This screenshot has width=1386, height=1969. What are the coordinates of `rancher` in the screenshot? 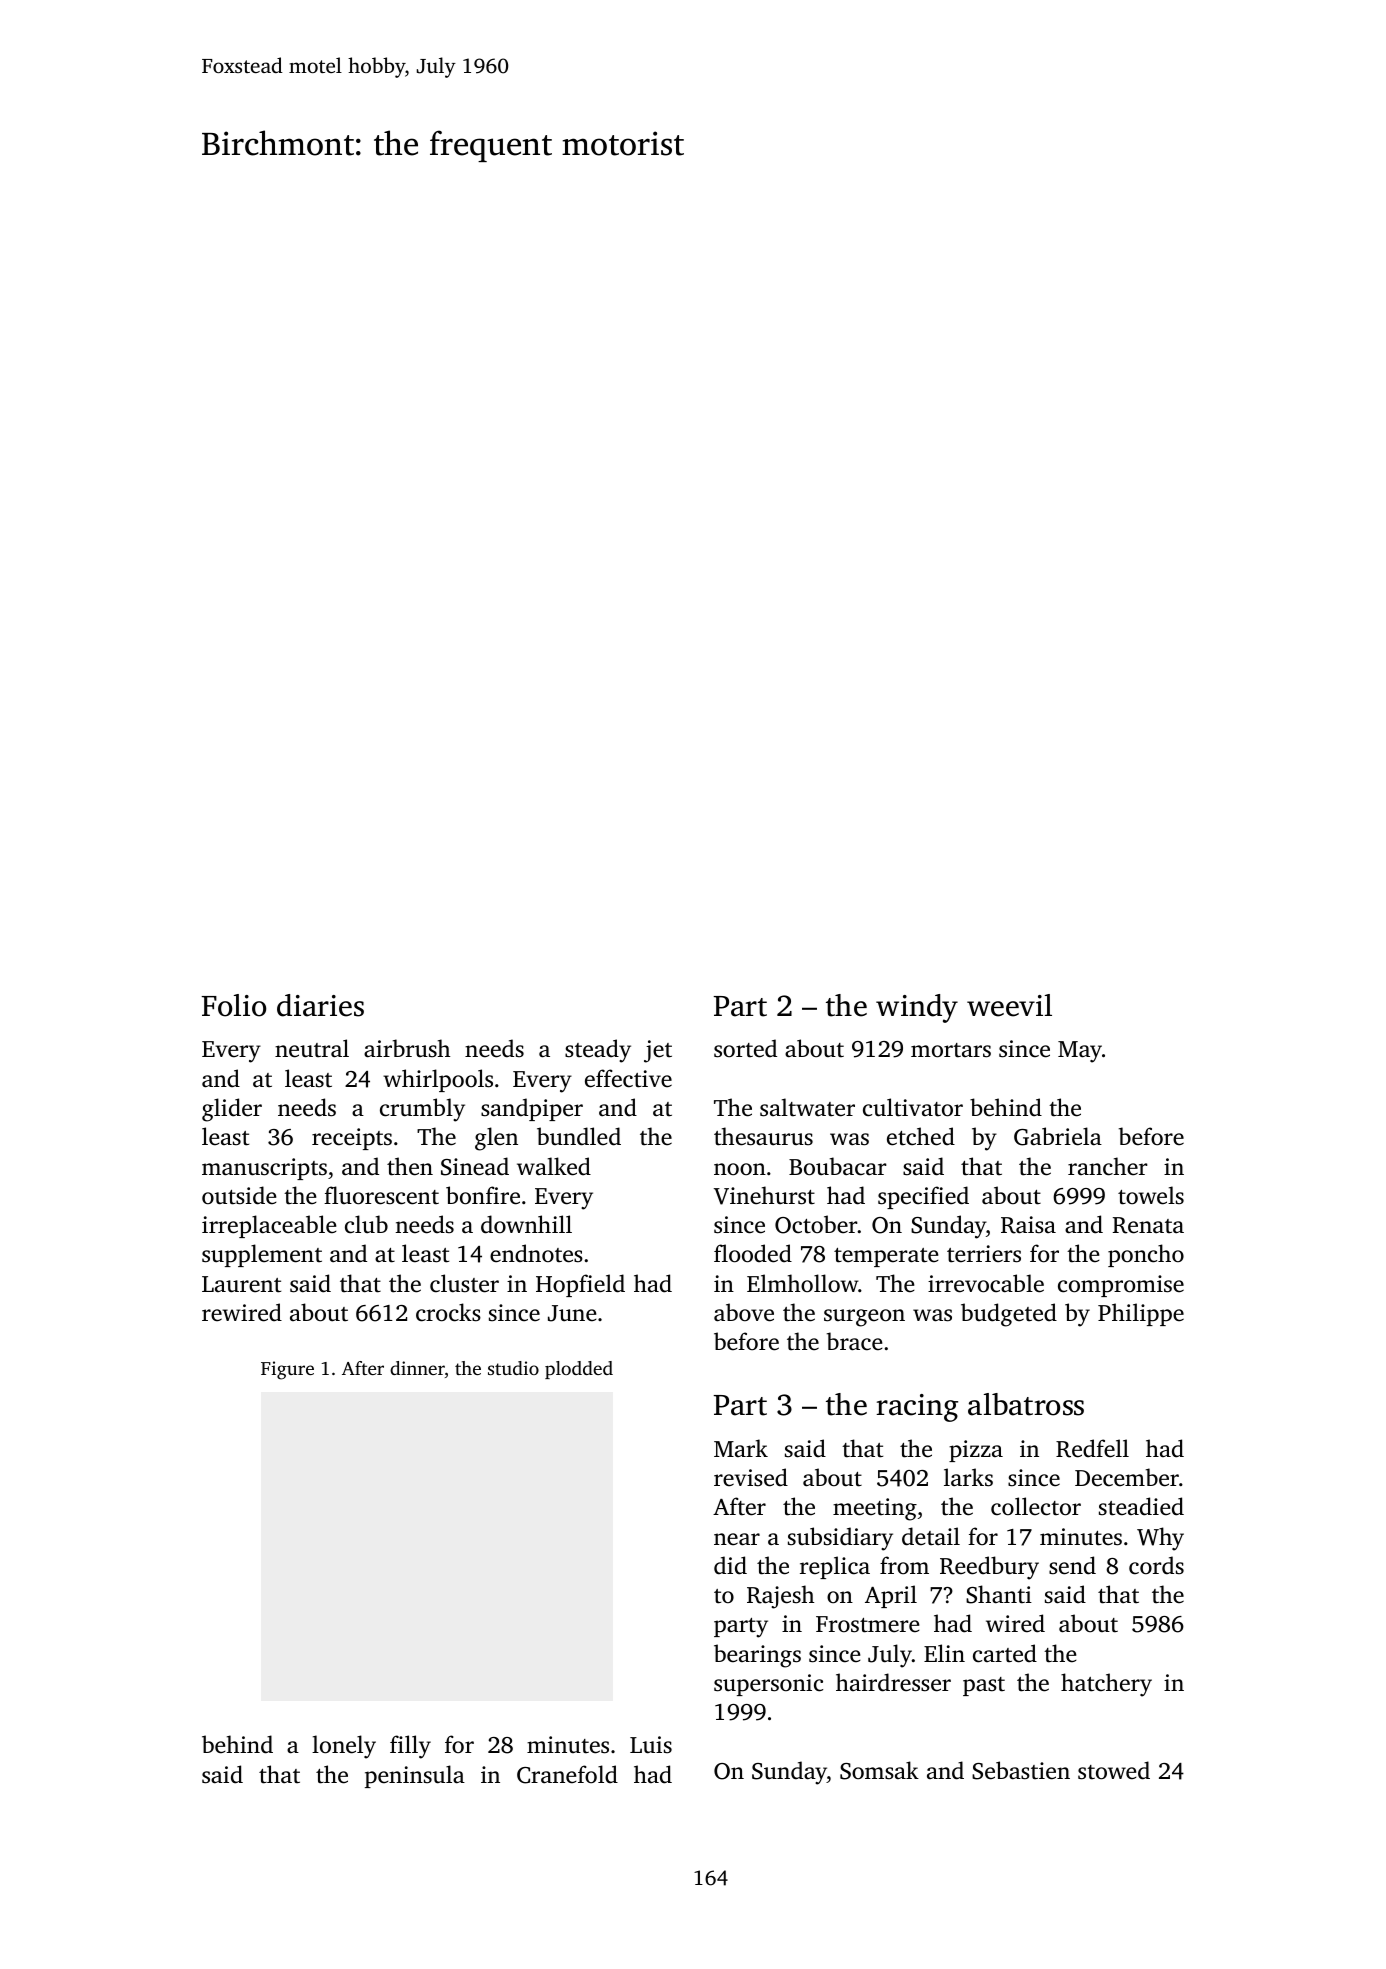 It's located at (1108, 1166).
